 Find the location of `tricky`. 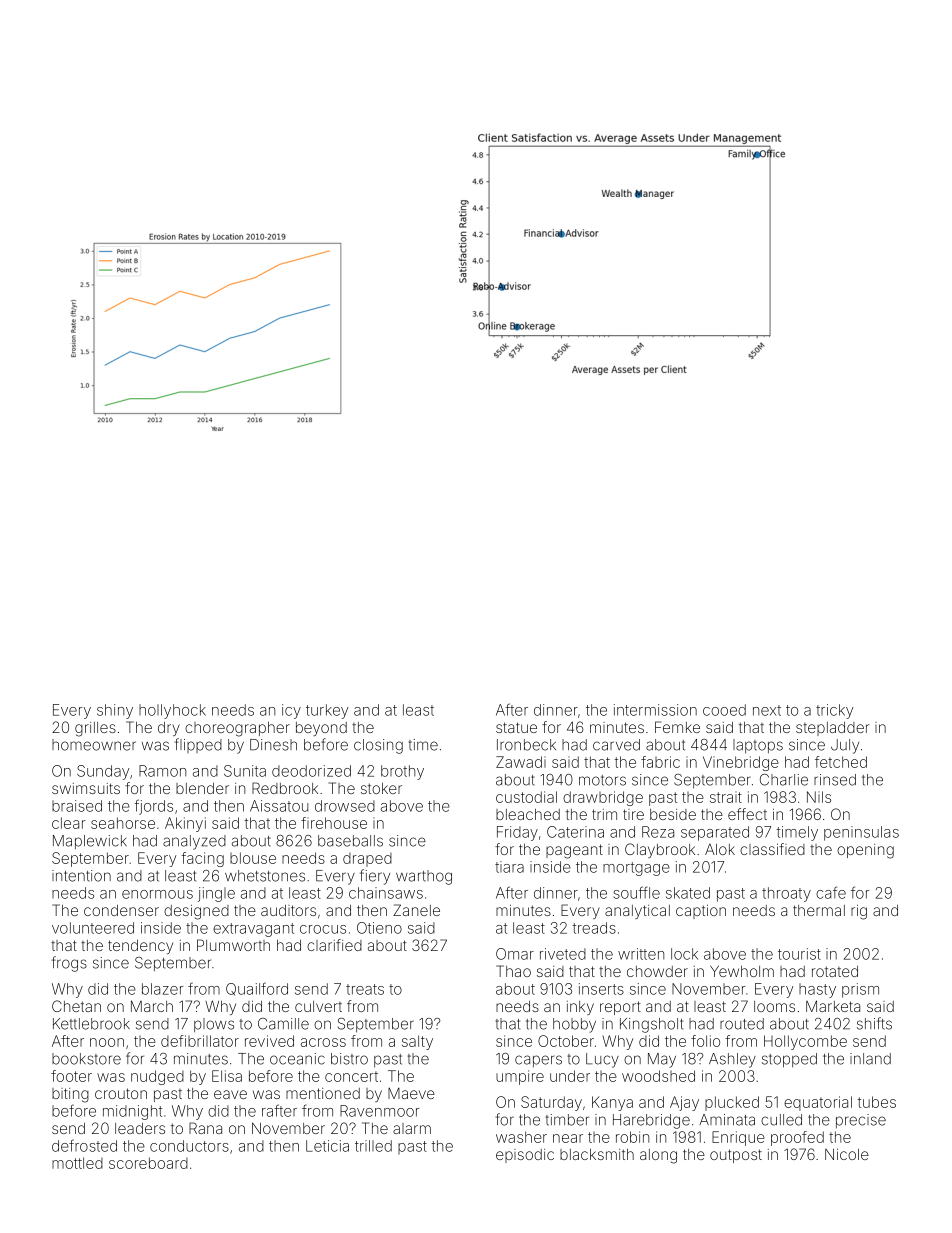

tricky is located at coordinates (834, 711).
